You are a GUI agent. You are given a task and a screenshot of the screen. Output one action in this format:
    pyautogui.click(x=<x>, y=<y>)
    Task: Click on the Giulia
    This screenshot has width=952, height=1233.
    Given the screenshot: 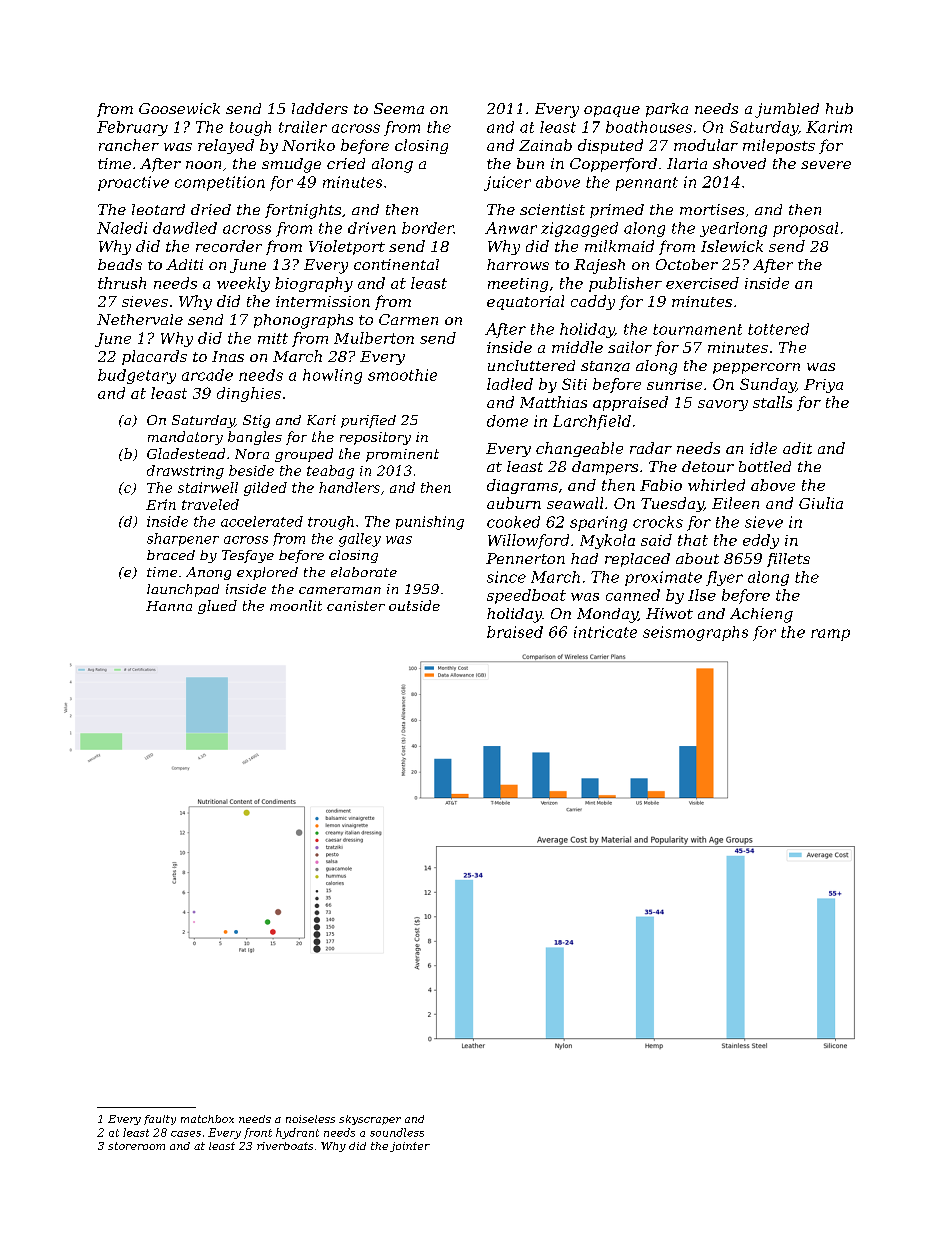 What is the action you would take?
    pyautogui.click(x=821, y=503)
